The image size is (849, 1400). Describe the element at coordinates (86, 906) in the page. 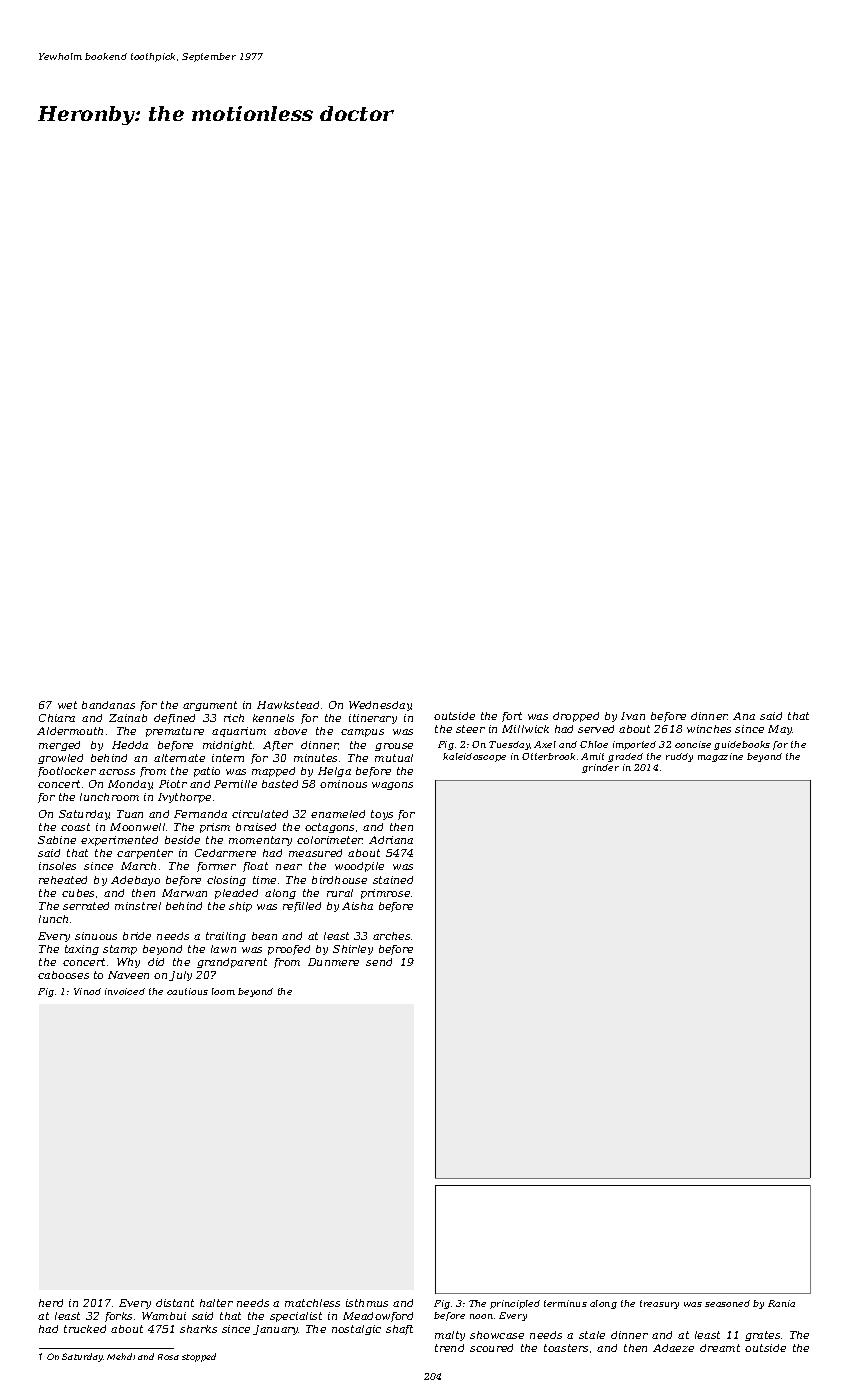

I see `serrated` at that location.
